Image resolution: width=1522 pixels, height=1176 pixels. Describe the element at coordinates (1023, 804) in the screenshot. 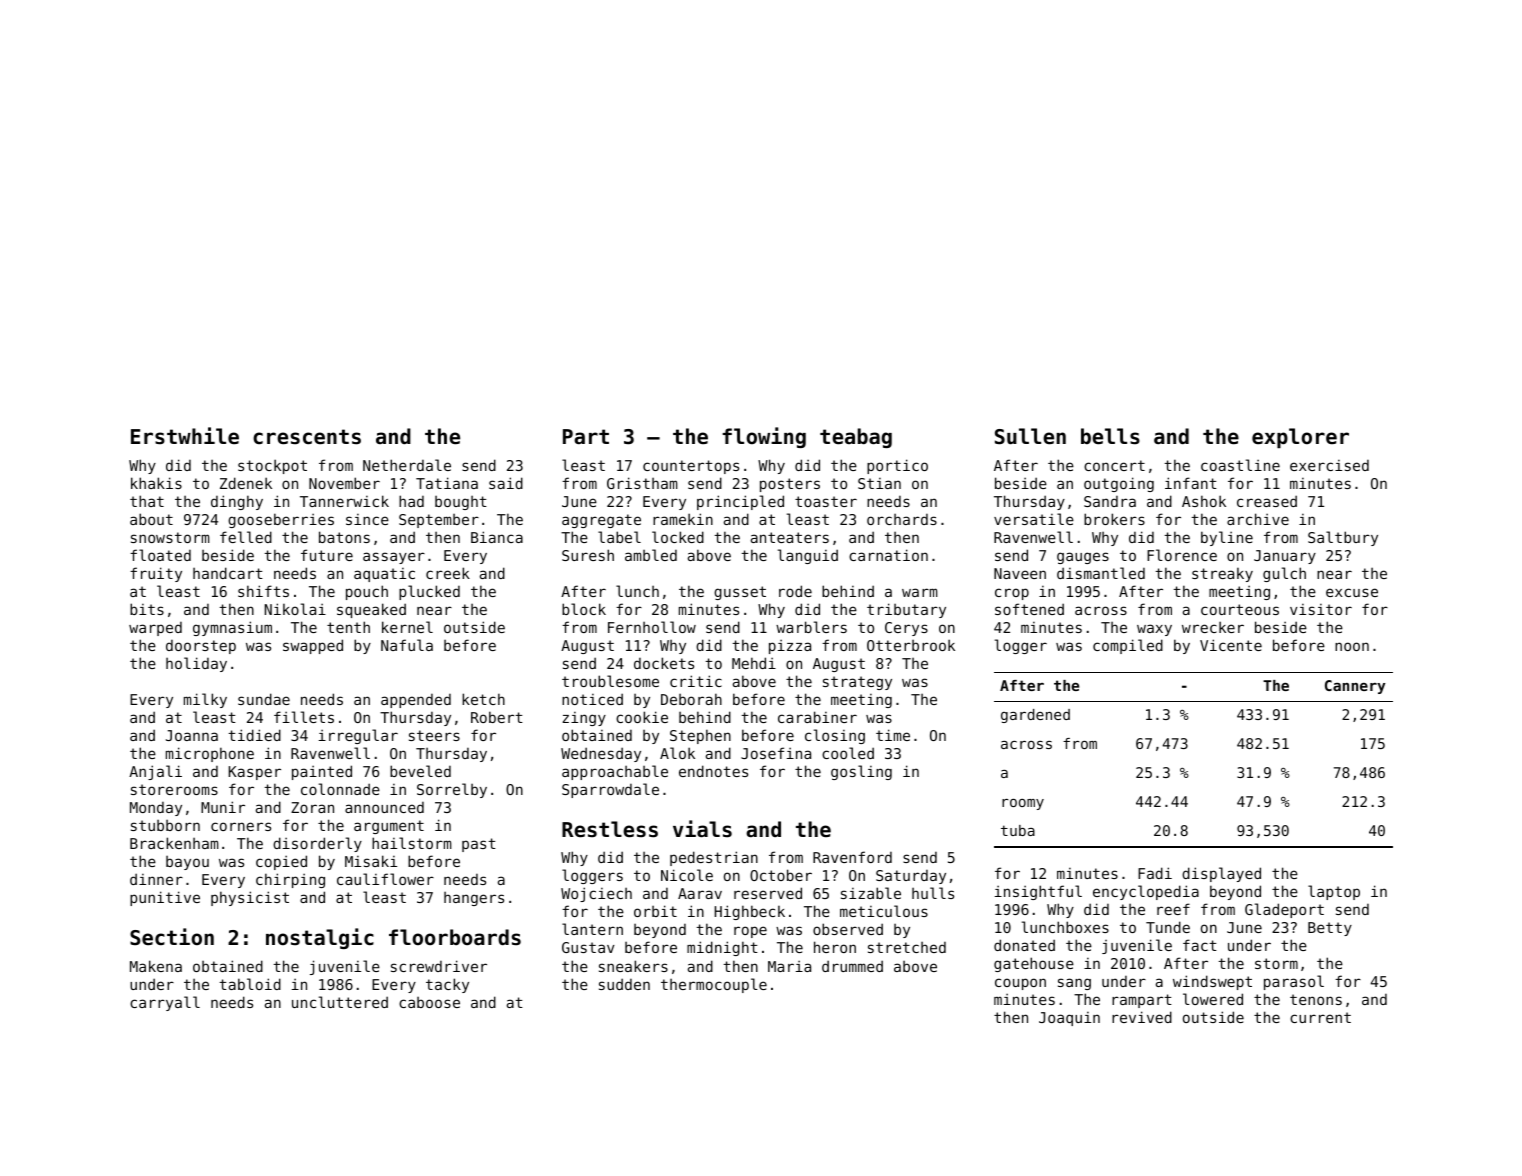

I see `roomy` at that location.
